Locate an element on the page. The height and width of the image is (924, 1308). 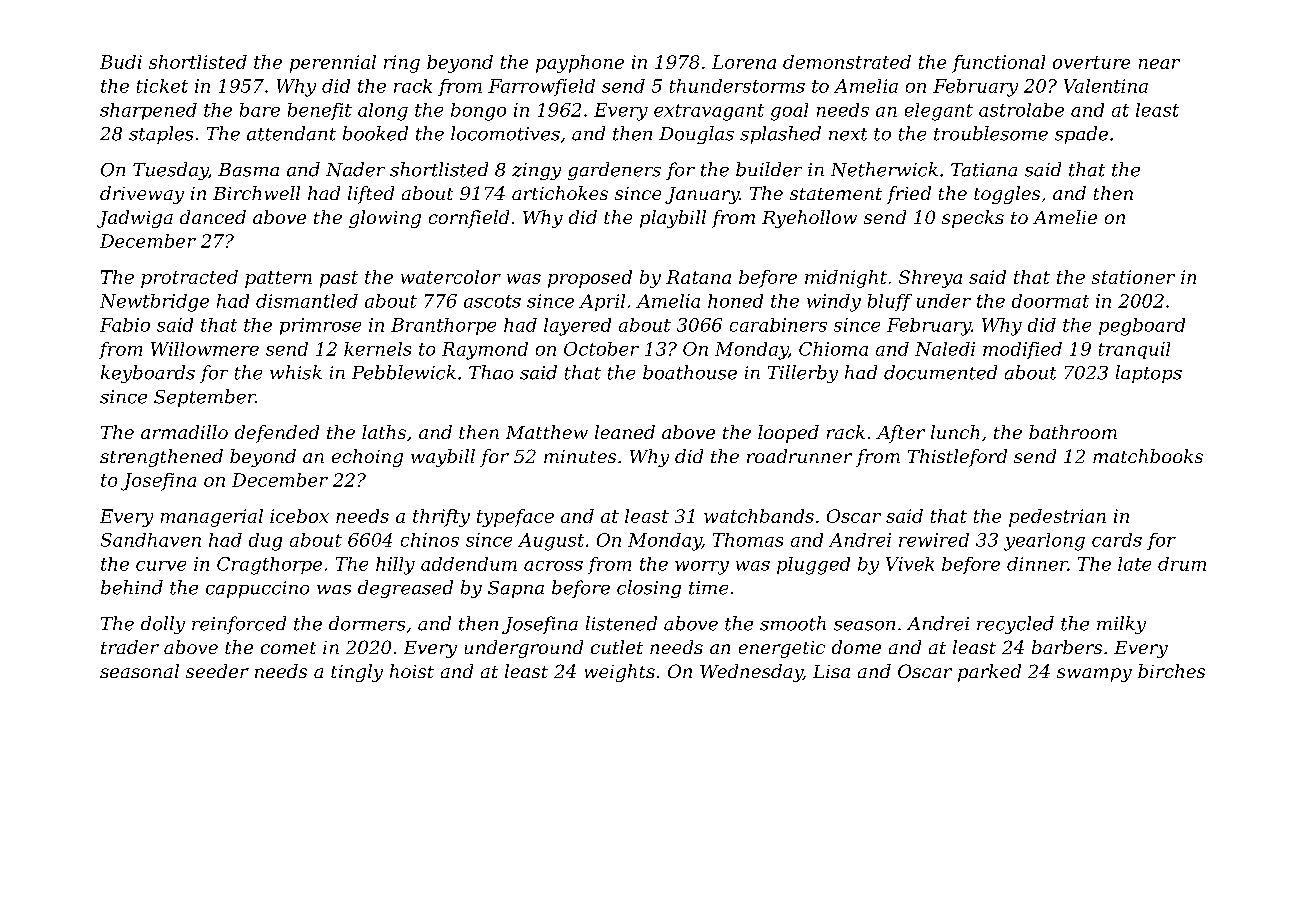
keyboards is located at coordinates (148, 374).
